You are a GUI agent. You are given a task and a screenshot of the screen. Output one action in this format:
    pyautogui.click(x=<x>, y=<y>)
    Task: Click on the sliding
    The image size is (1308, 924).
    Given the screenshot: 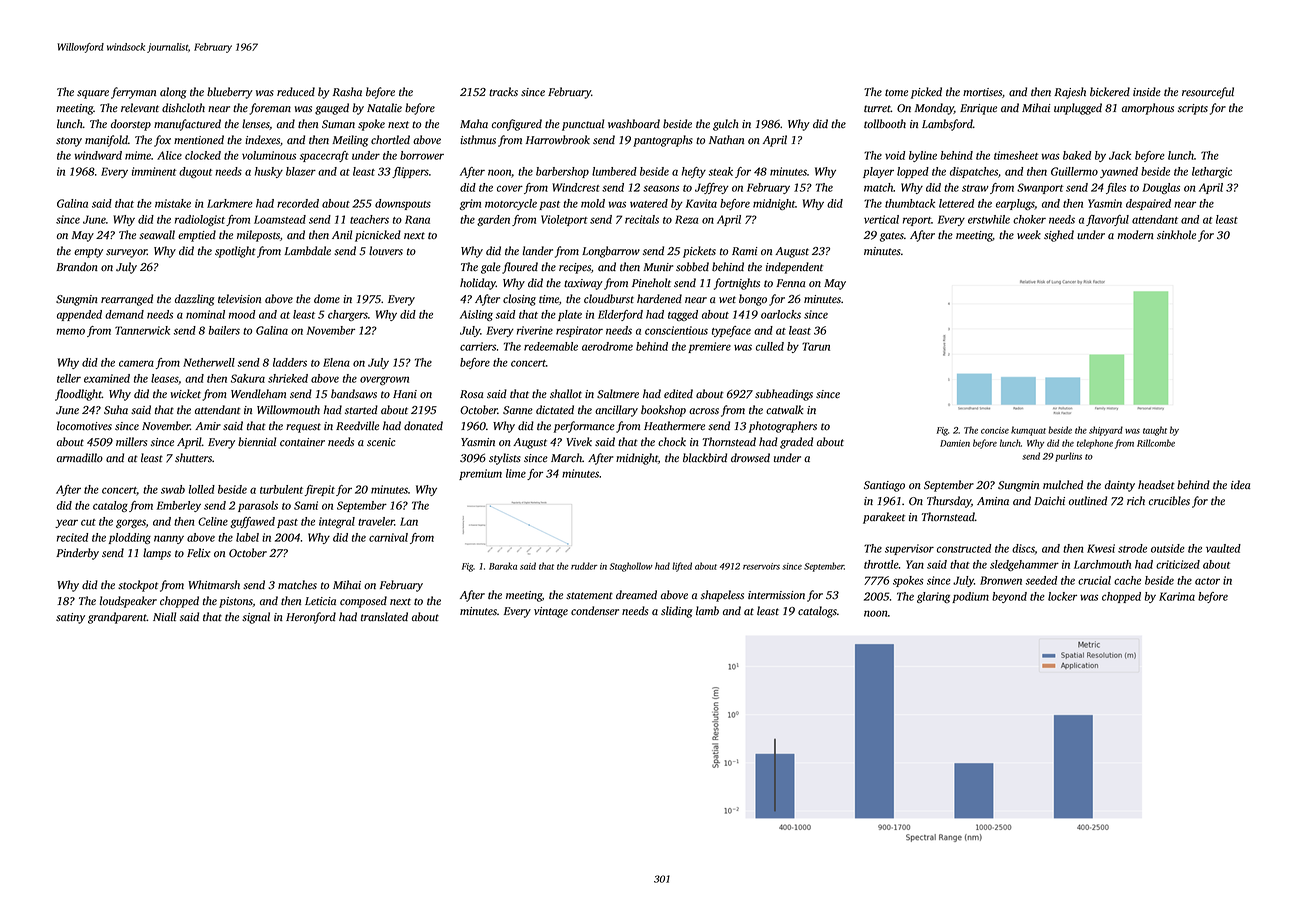 What is the action you would take?
    pyautogui.click(x=677, y=612)
